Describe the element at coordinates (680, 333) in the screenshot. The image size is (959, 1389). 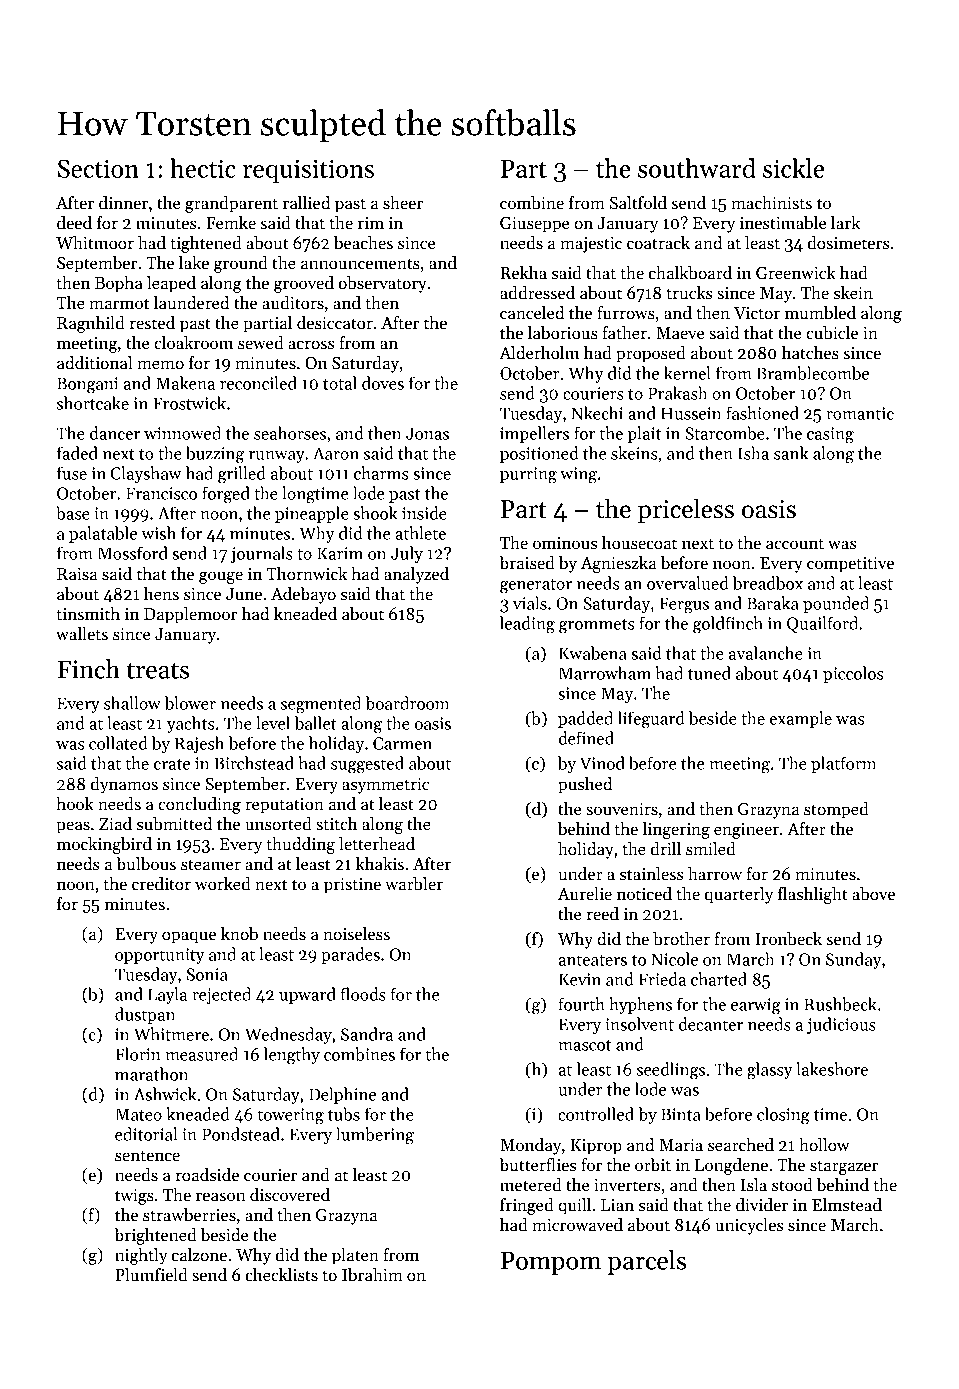
I see `Maeve` at that location.
